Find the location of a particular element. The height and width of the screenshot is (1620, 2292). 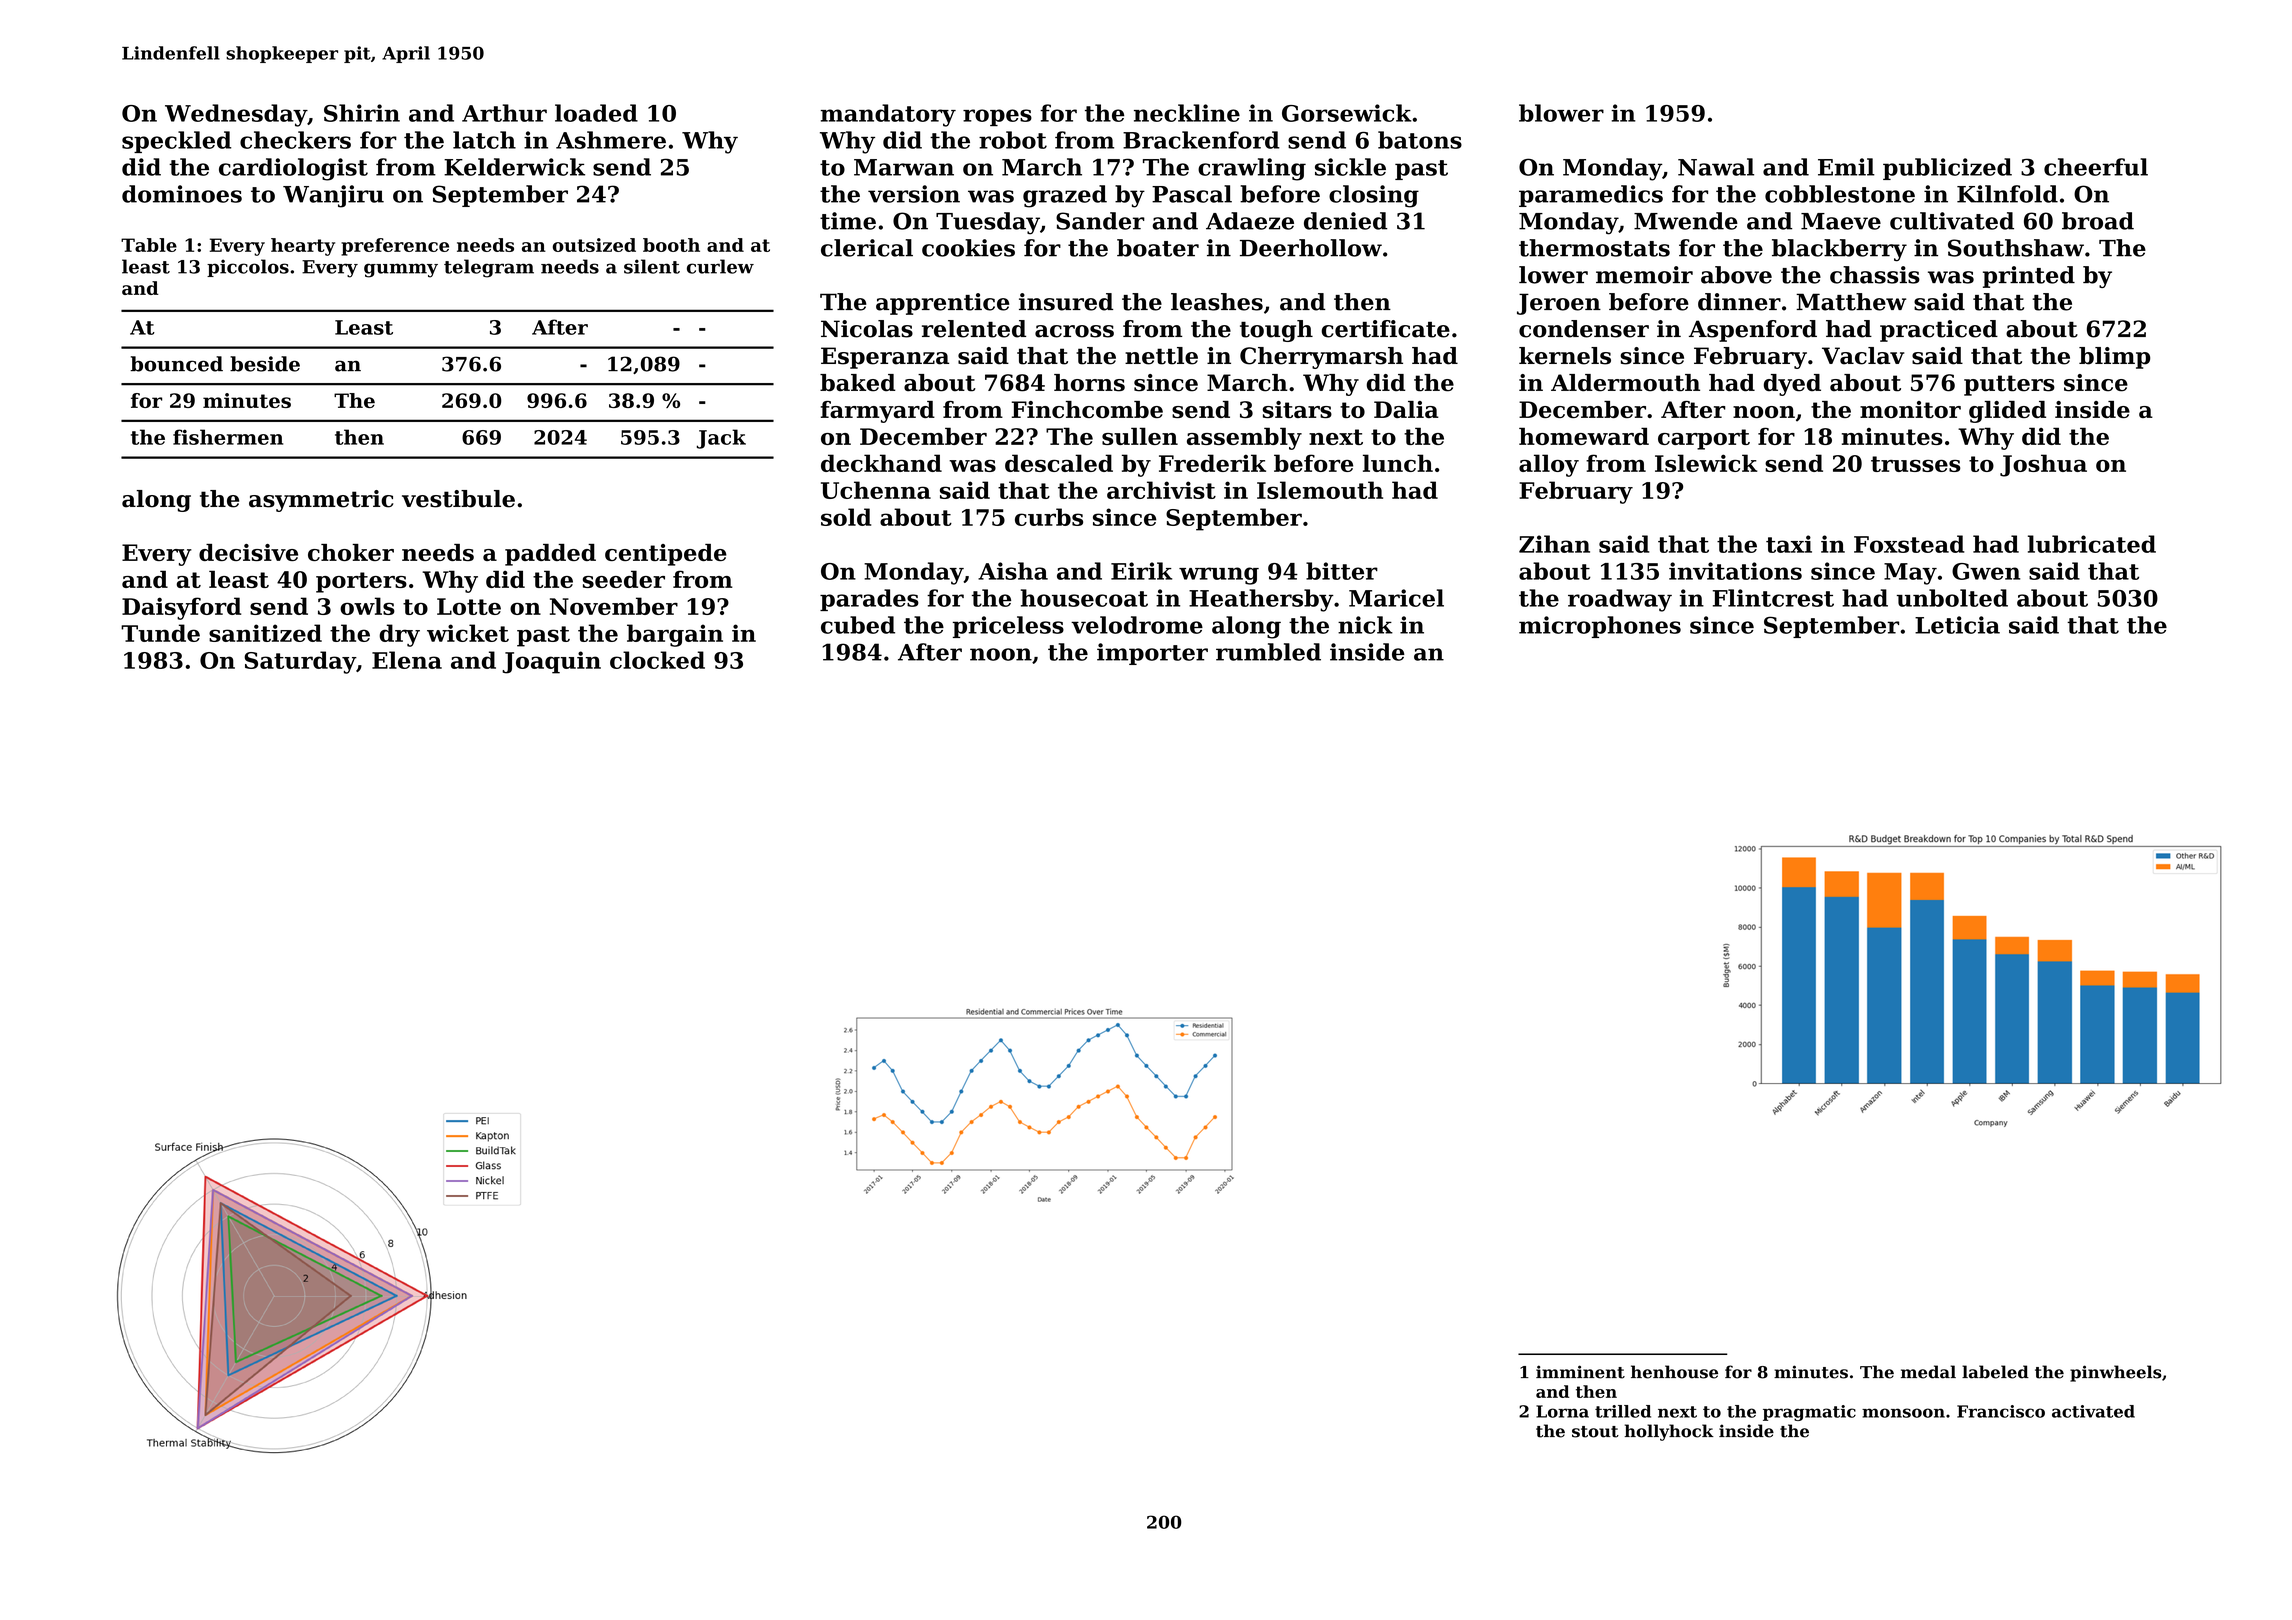

printed is located at coordinates (2029, 277).
